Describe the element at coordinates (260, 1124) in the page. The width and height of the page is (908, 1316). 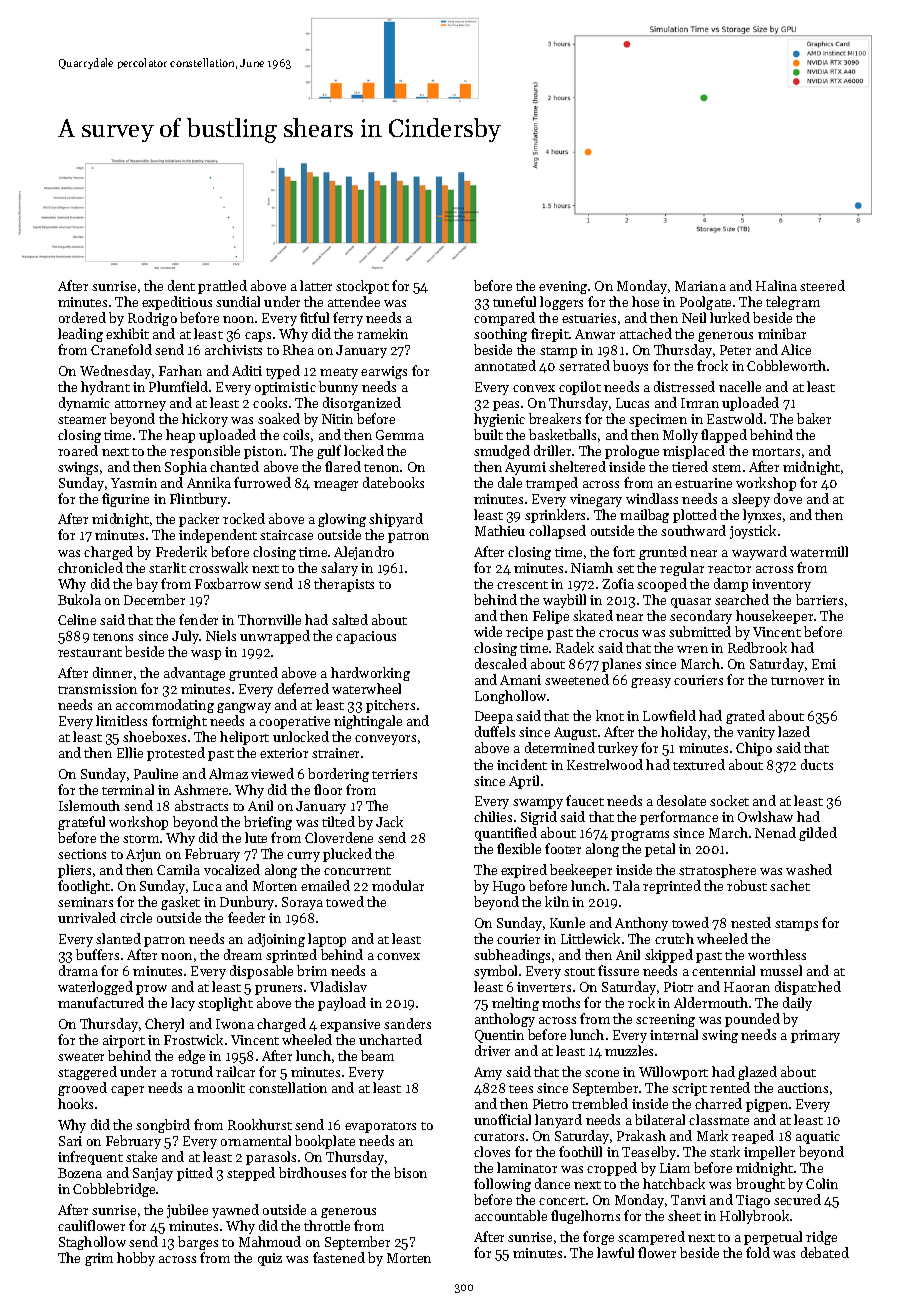
I see `Rookhurst` at that location.
